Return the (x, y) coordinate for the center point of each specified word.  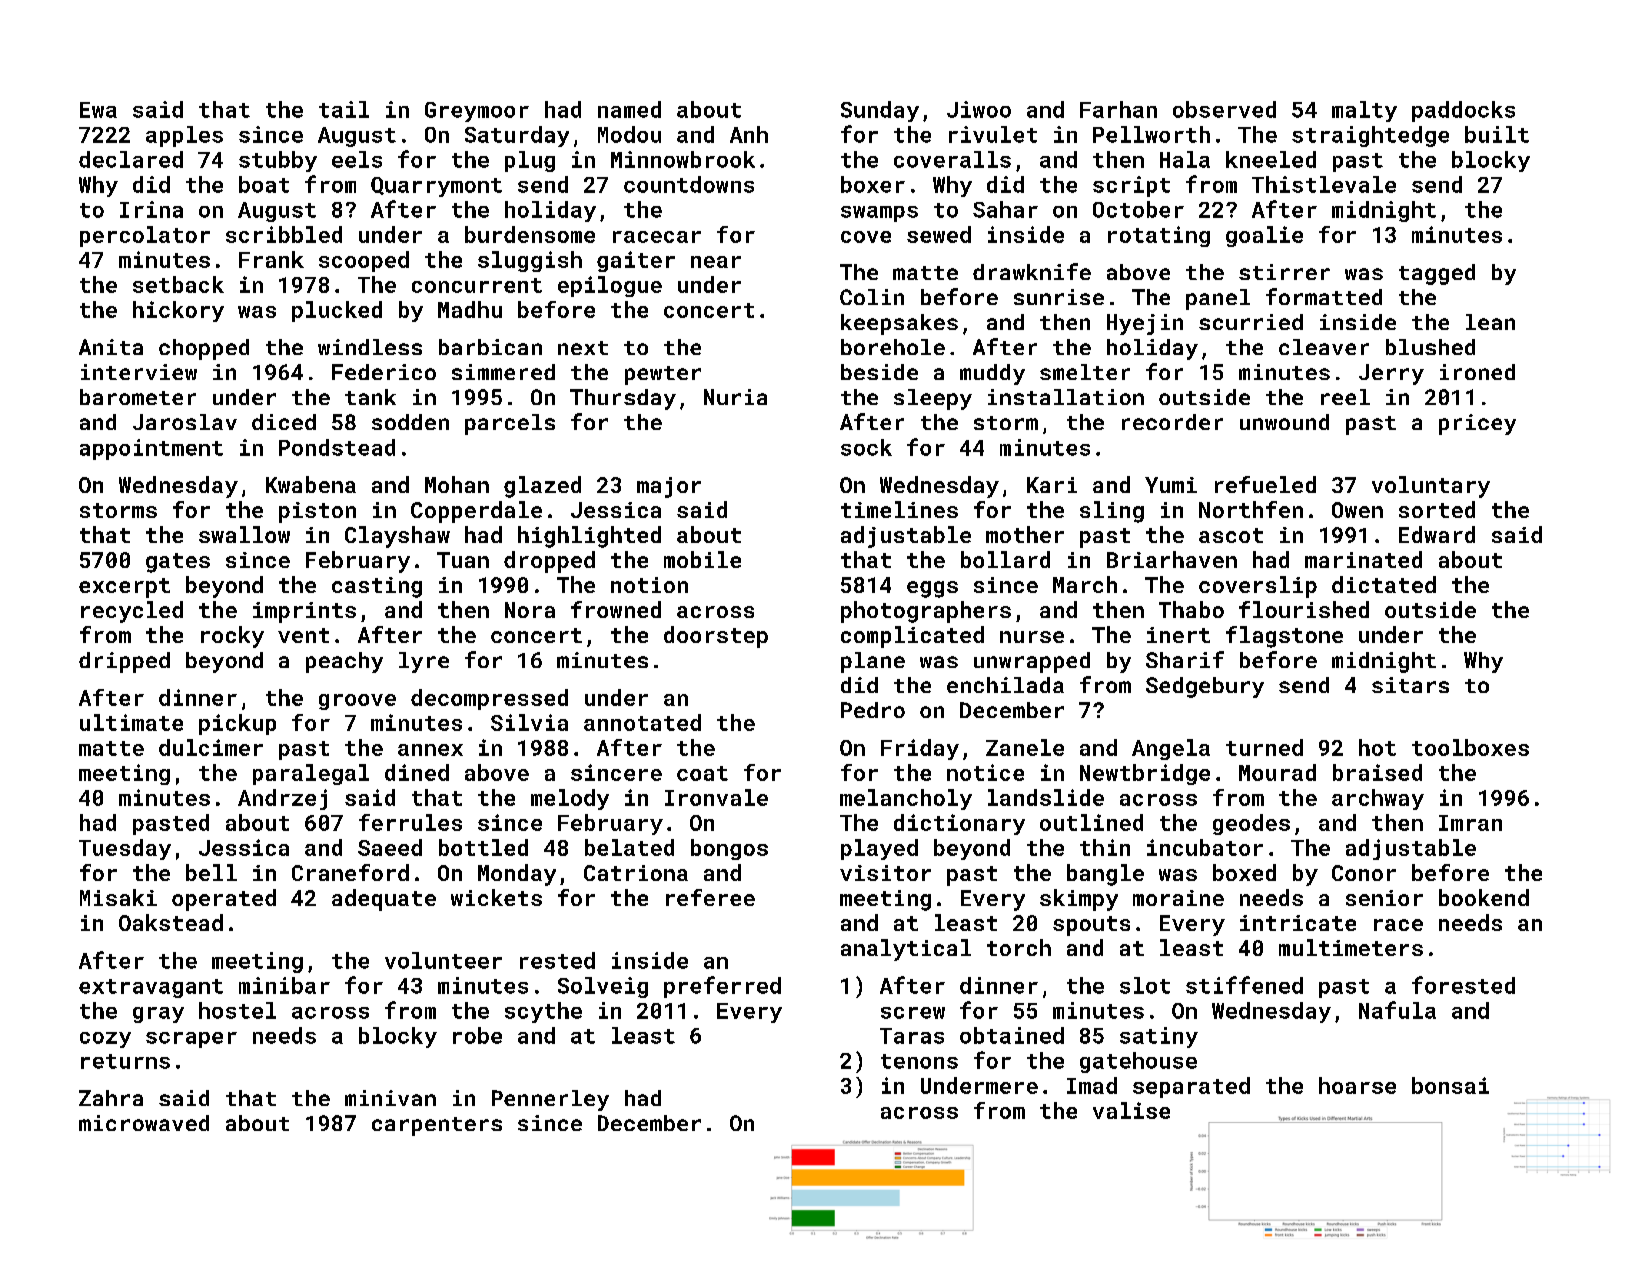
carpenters (437, 1126)
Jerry (1391, 374)
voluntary (1431, 487)
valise (1131, 1110)
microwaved (144, 1123)
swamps (879, 214)
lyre (424, 662)
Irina (151, 209)
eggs (932, 589)
